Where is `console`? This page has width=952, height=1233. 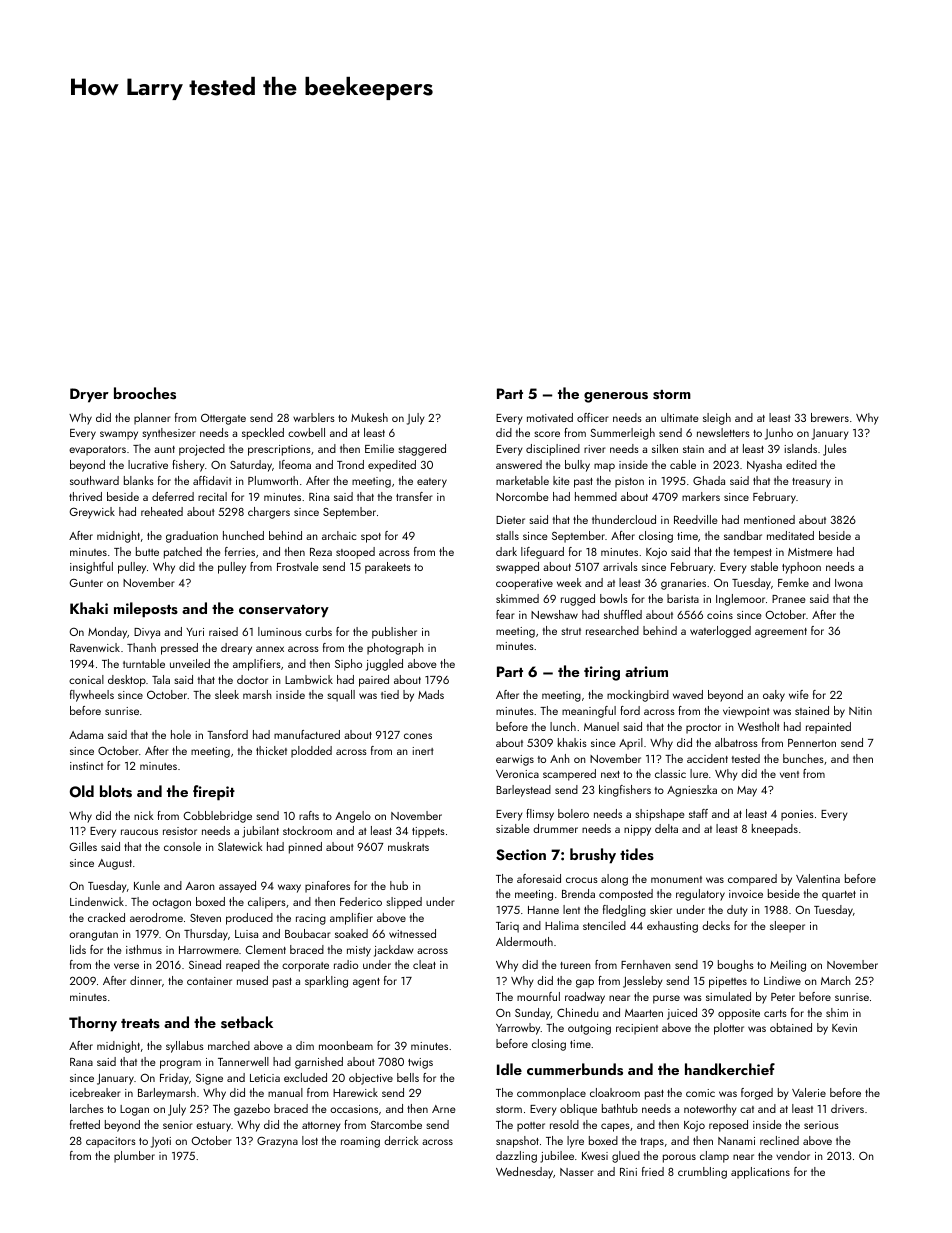 console is located at coordinates (182, 846).
